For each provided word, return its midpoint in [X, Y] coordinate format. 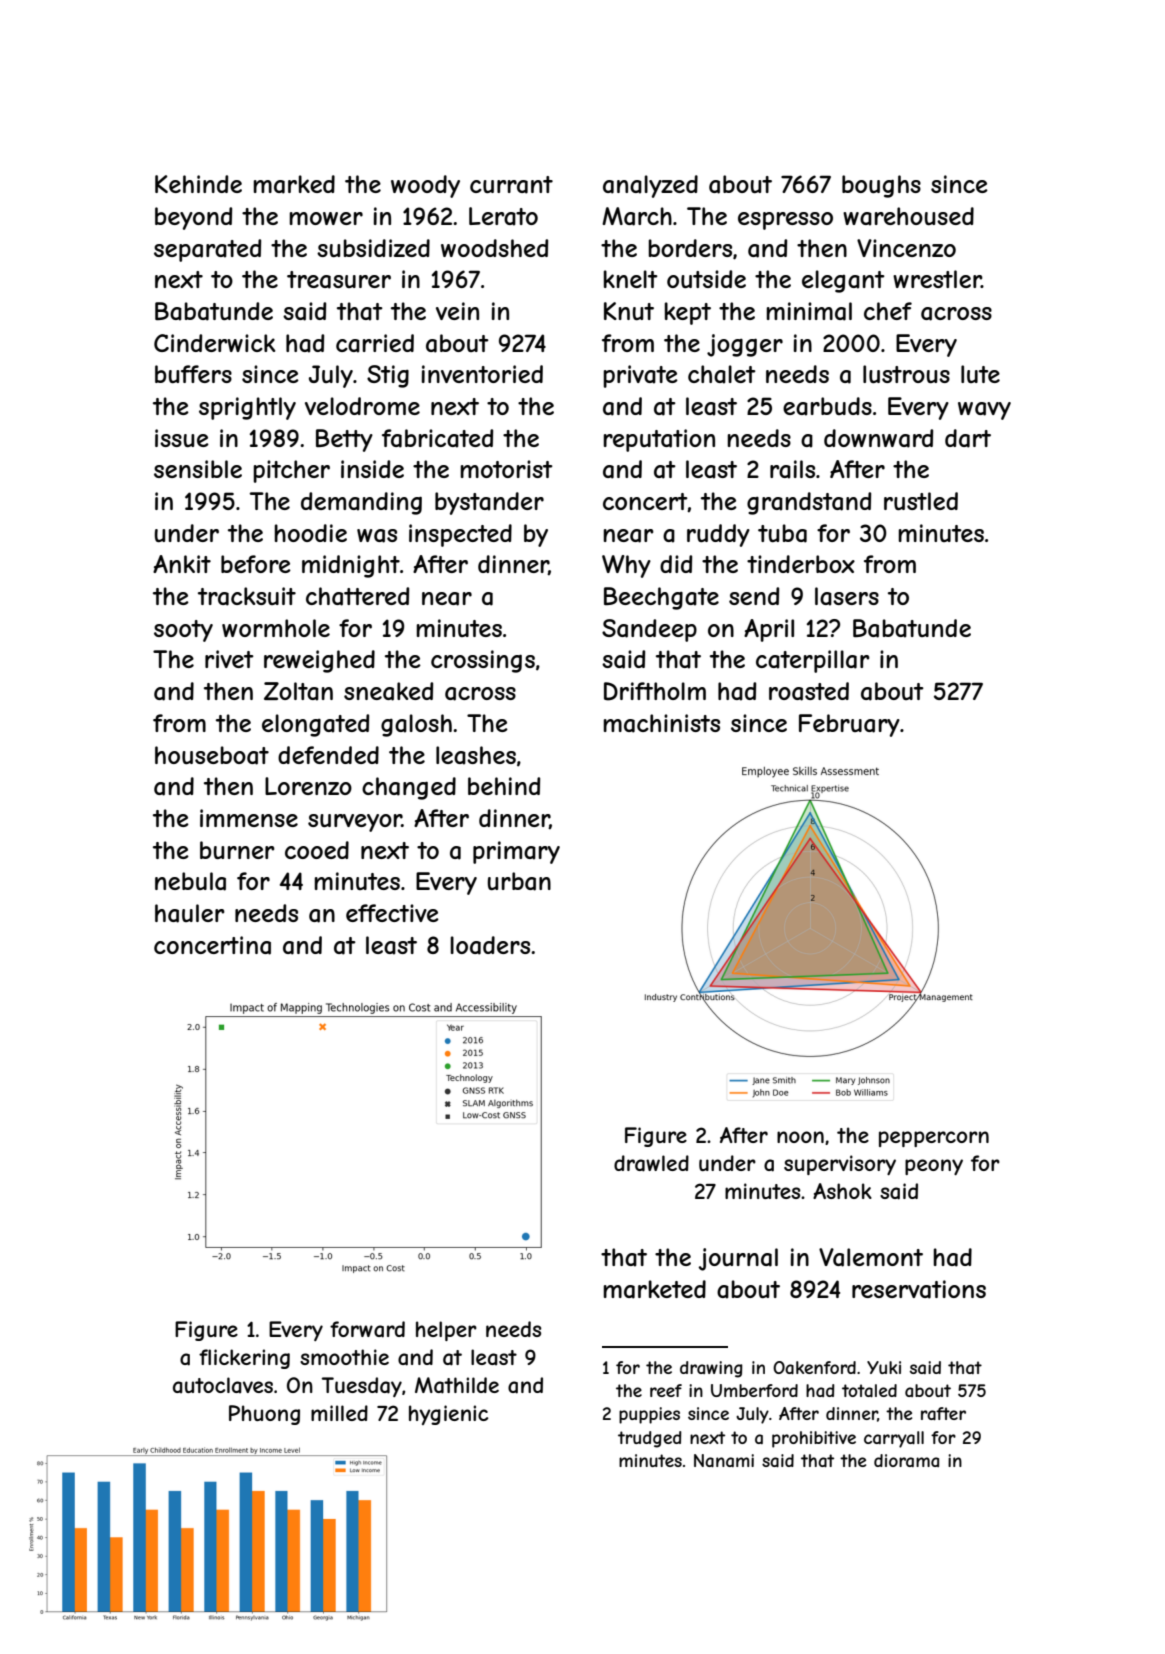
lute [980, 374]
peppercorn [934, 1139]
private [640, 376]
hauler [190, 913]
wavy [984, 411]
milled [339, 1413]
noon [800, 1137]
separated [207, 250]
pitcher [291, 471]
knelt [630, 279]
